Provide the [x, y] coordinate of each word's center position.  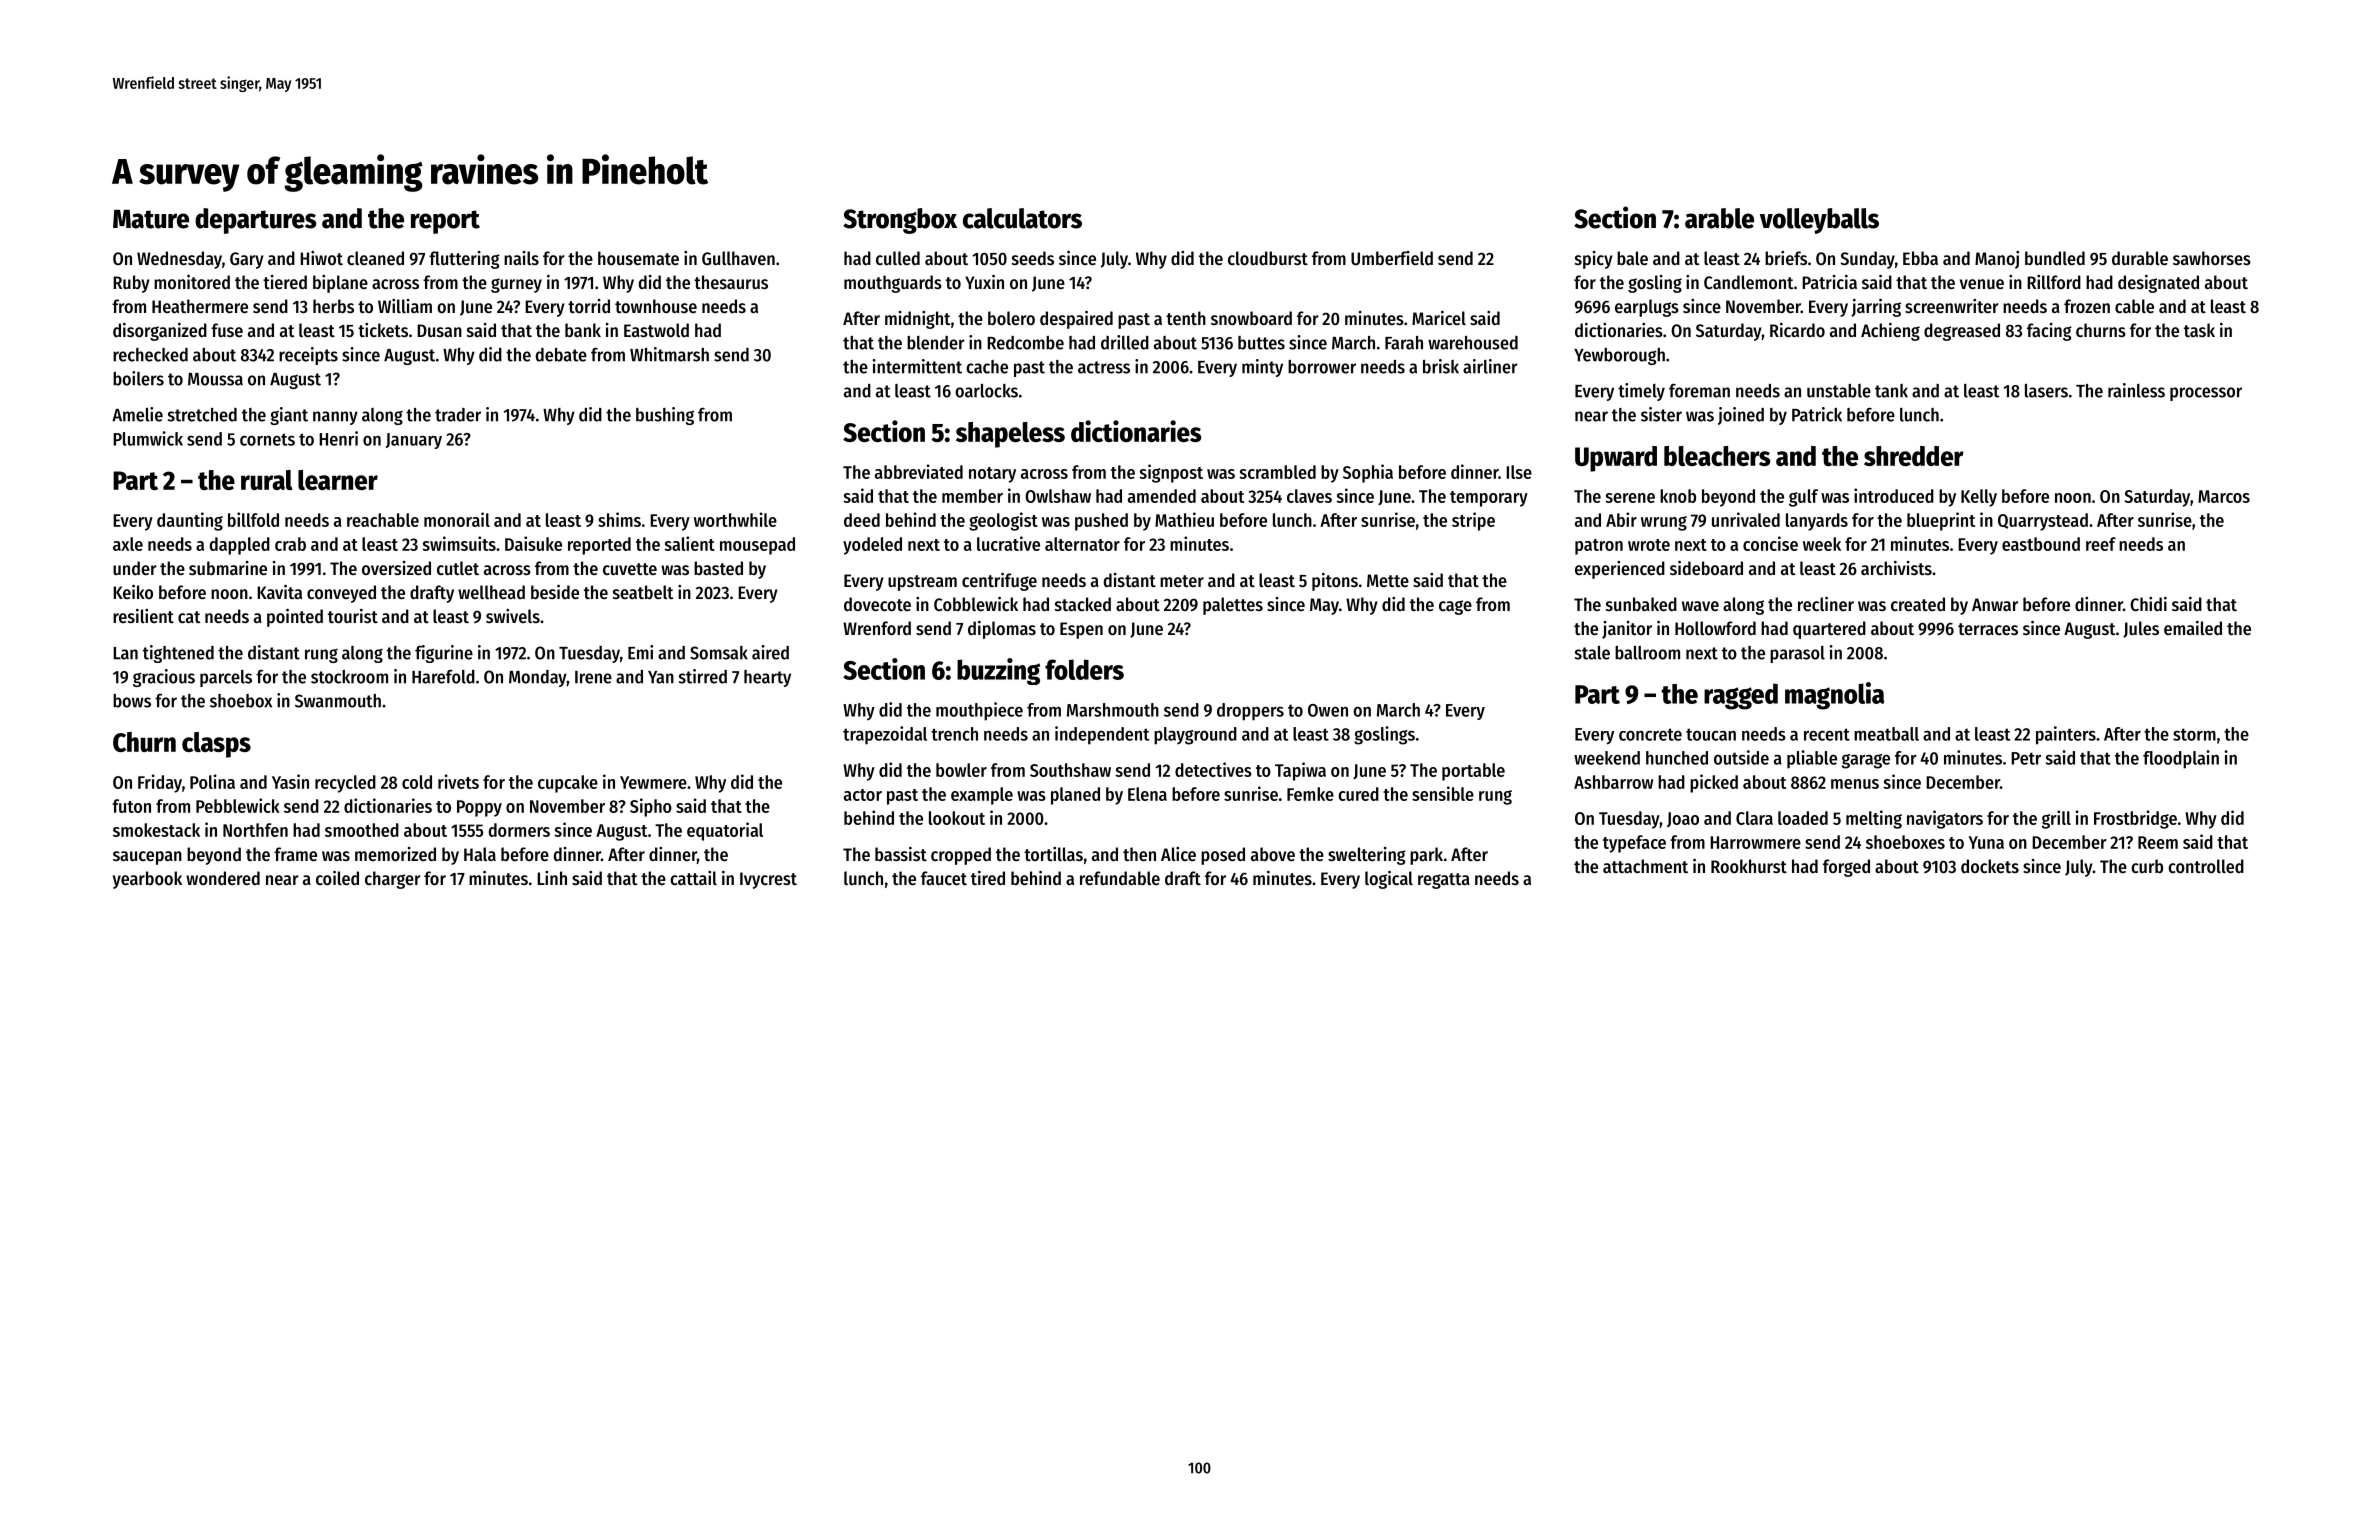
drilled [1125, 342]
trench [954, 734]
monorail [457, 519]
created [1918, 604]
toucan [1711, 734]
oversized [396, 568]
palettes [1233, 606]
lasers [2046, 391]
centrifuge [999, 582]
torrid [589, 306]
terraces [1988, 629]
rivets [458, 781]
